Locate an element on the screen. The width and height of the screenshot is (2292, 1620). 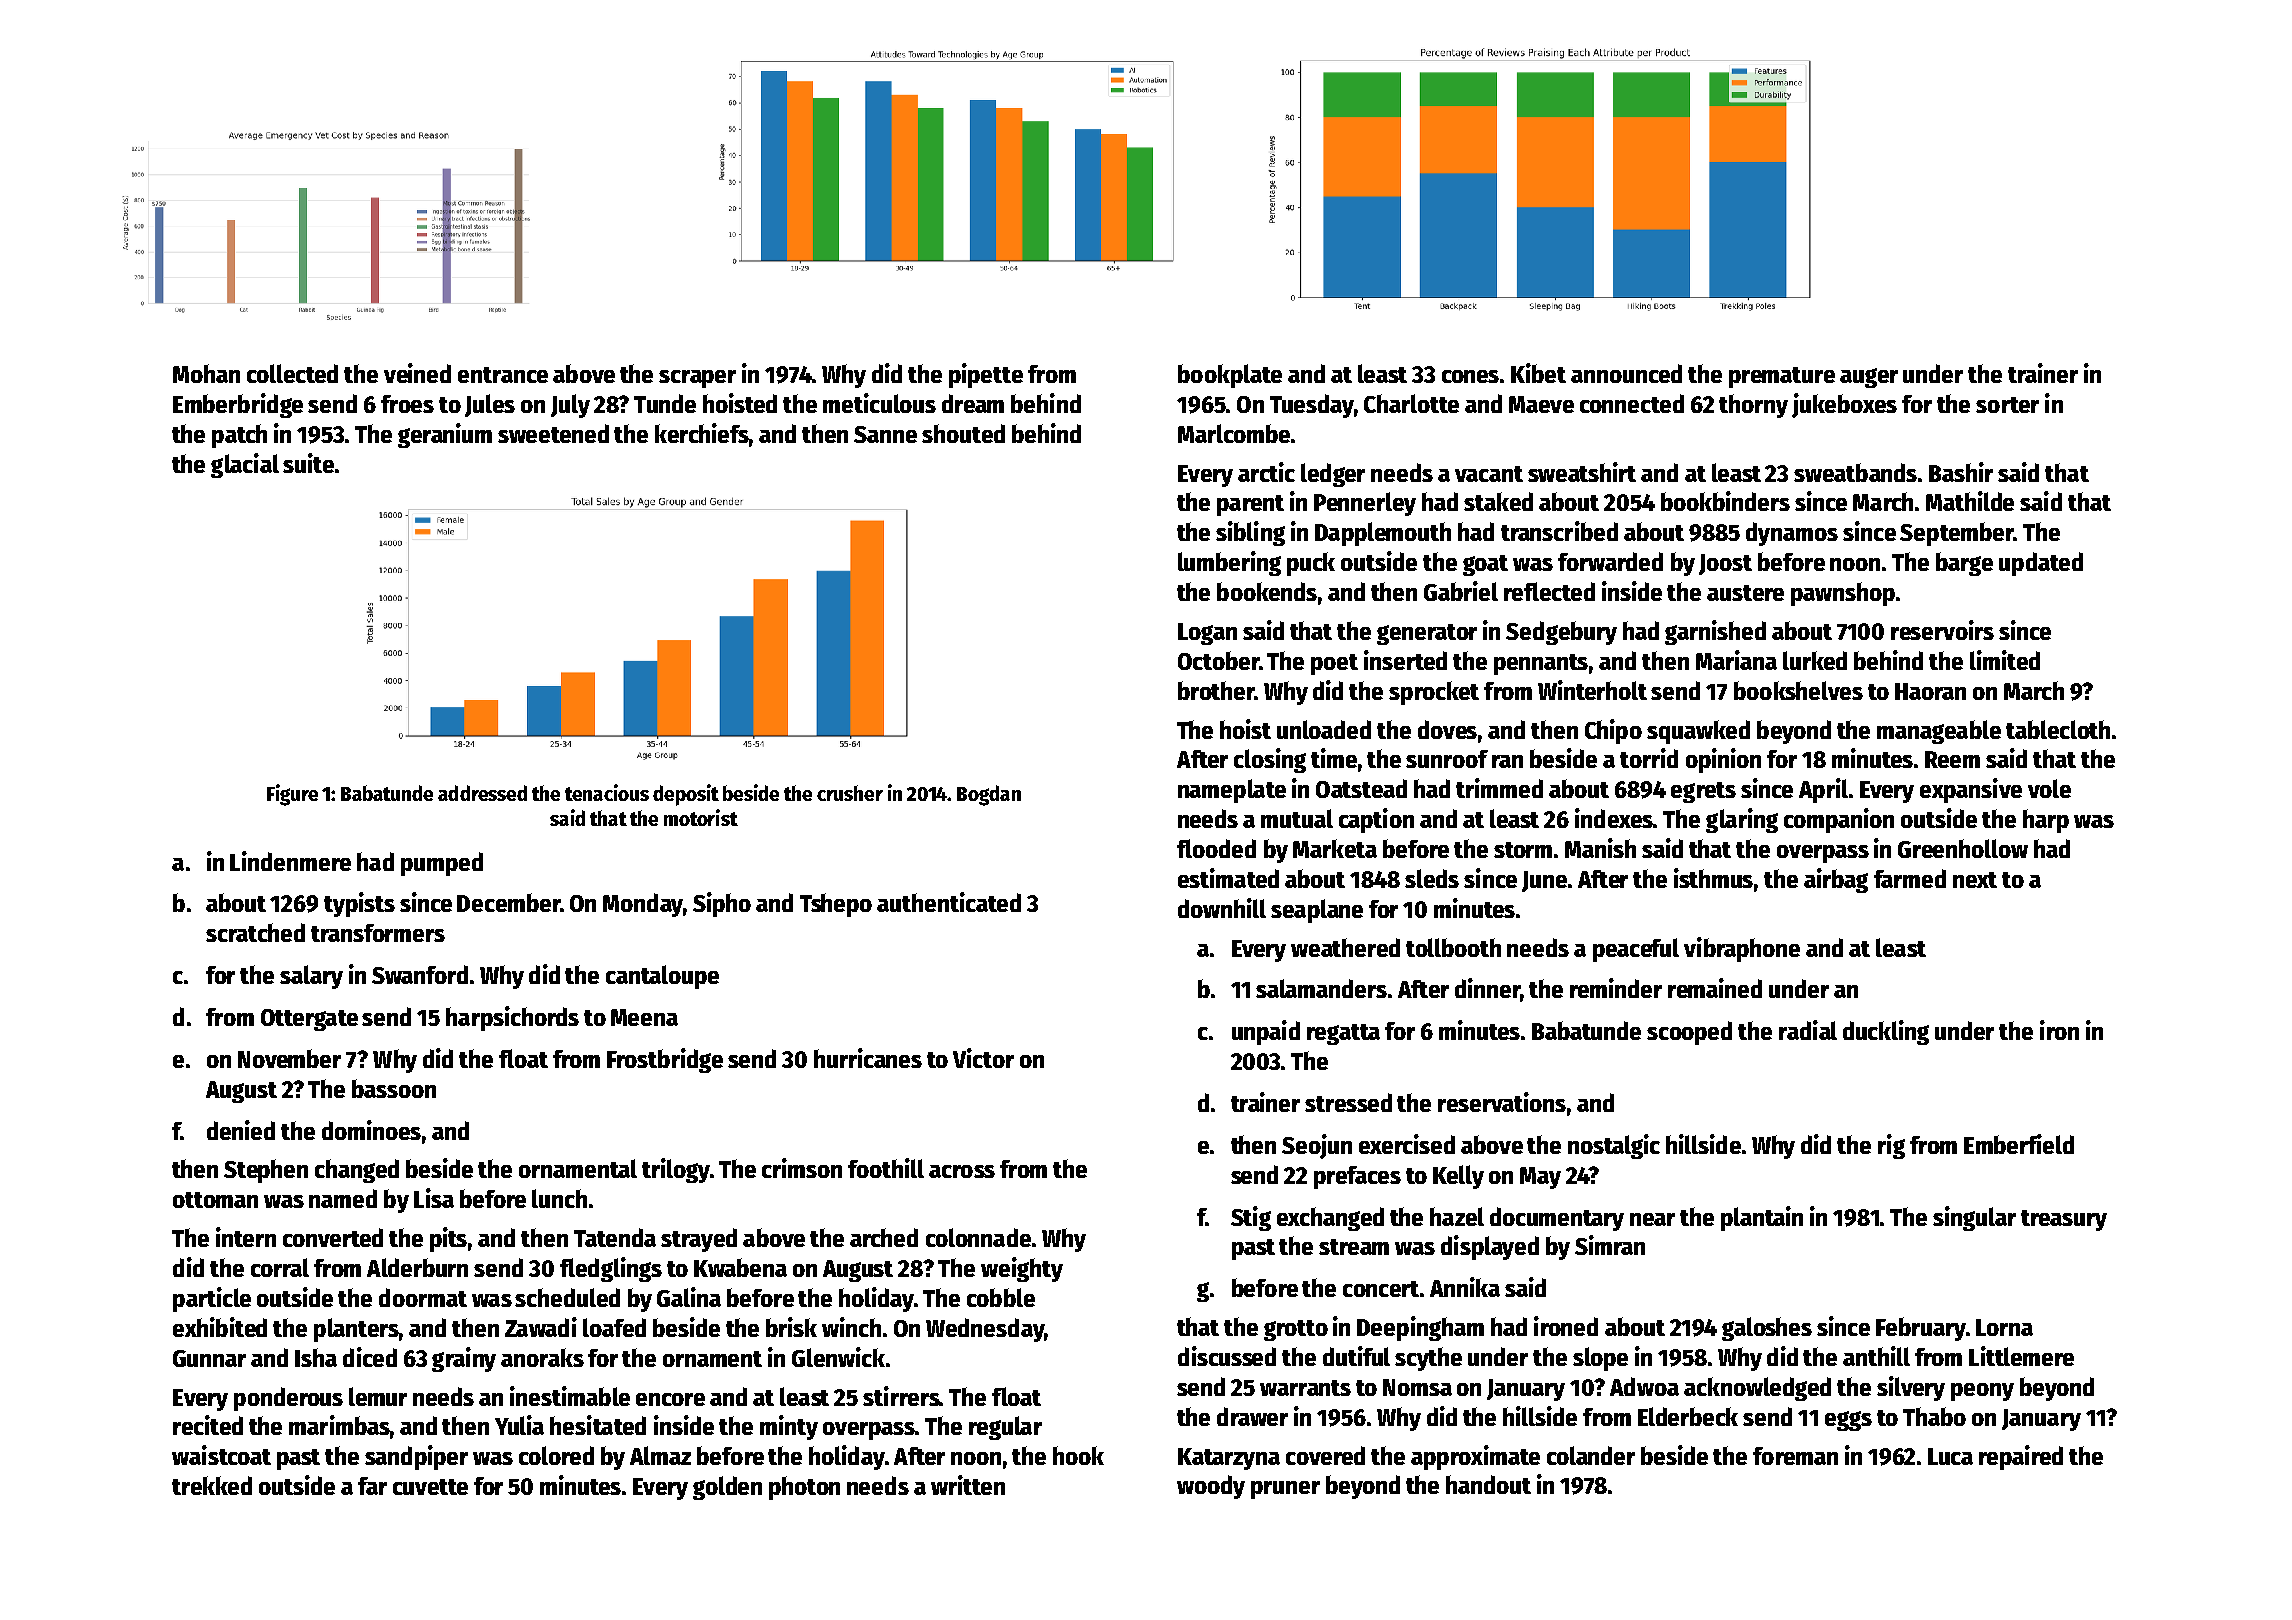
auger is located at coordinates (1869, 378).
